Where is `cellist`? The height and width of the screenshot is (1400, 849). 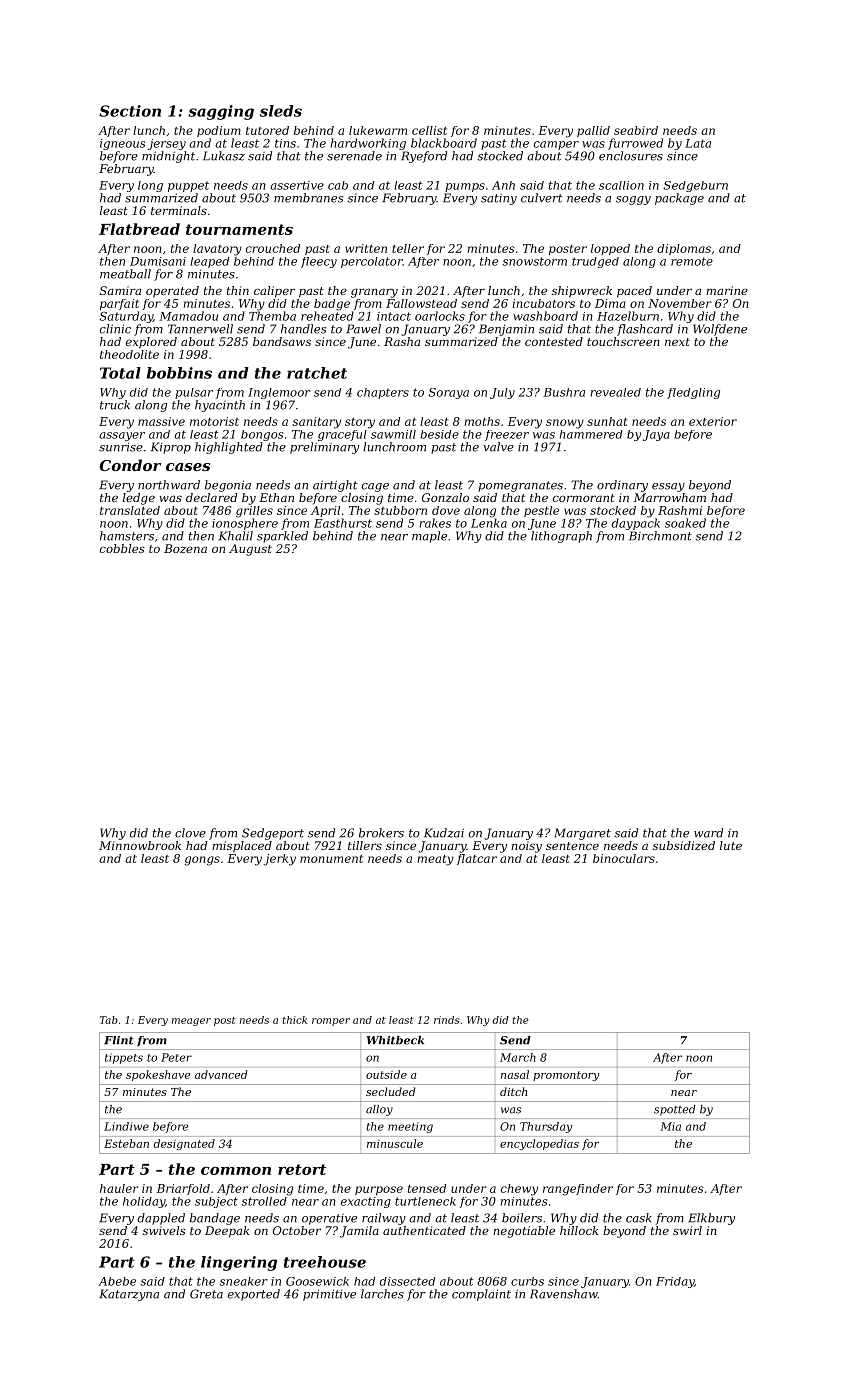
cellist is located at coordinates (429, 130).
